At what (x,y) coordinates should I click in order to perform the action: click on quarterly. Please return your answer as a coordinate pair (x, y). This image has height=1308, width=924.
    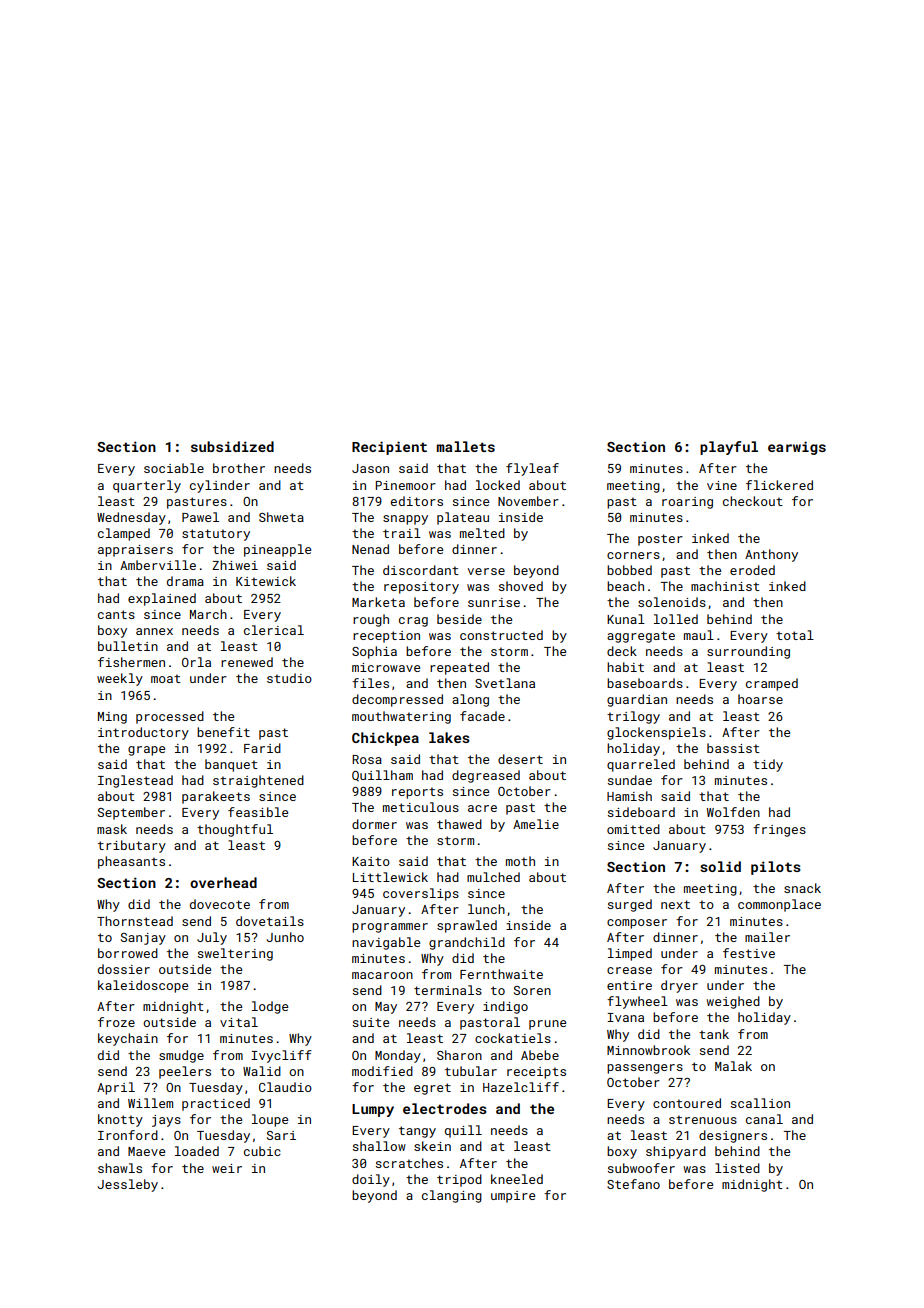
    Looking at the image, I should click on (147, 486).
